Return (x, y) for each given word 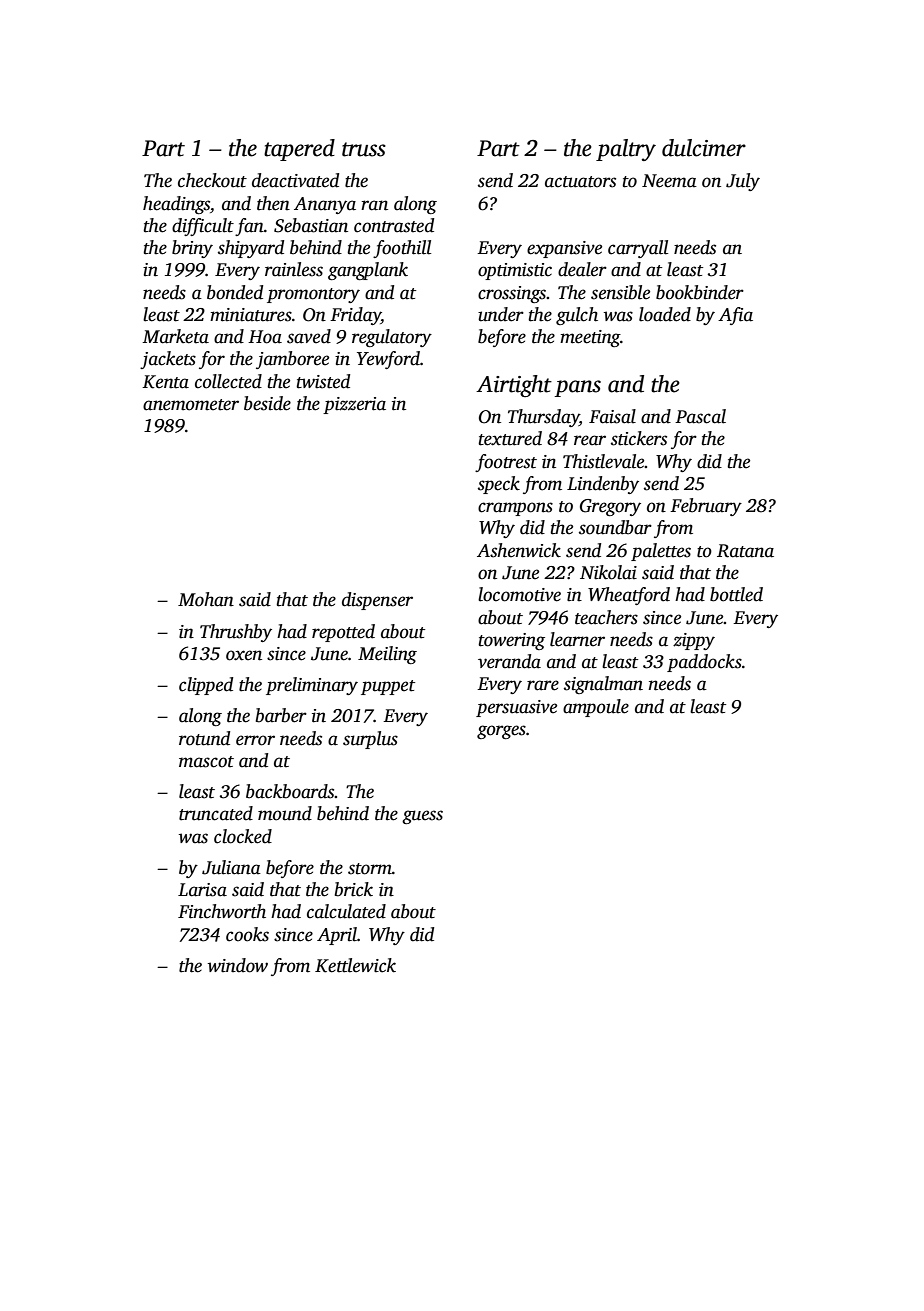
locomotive (519, 594)
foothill (402, 249)
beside (267, 403)
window (238, 965)
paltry (626, 150)
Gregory (610, 507)
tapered (299, 150)
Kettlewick (355, 965)
